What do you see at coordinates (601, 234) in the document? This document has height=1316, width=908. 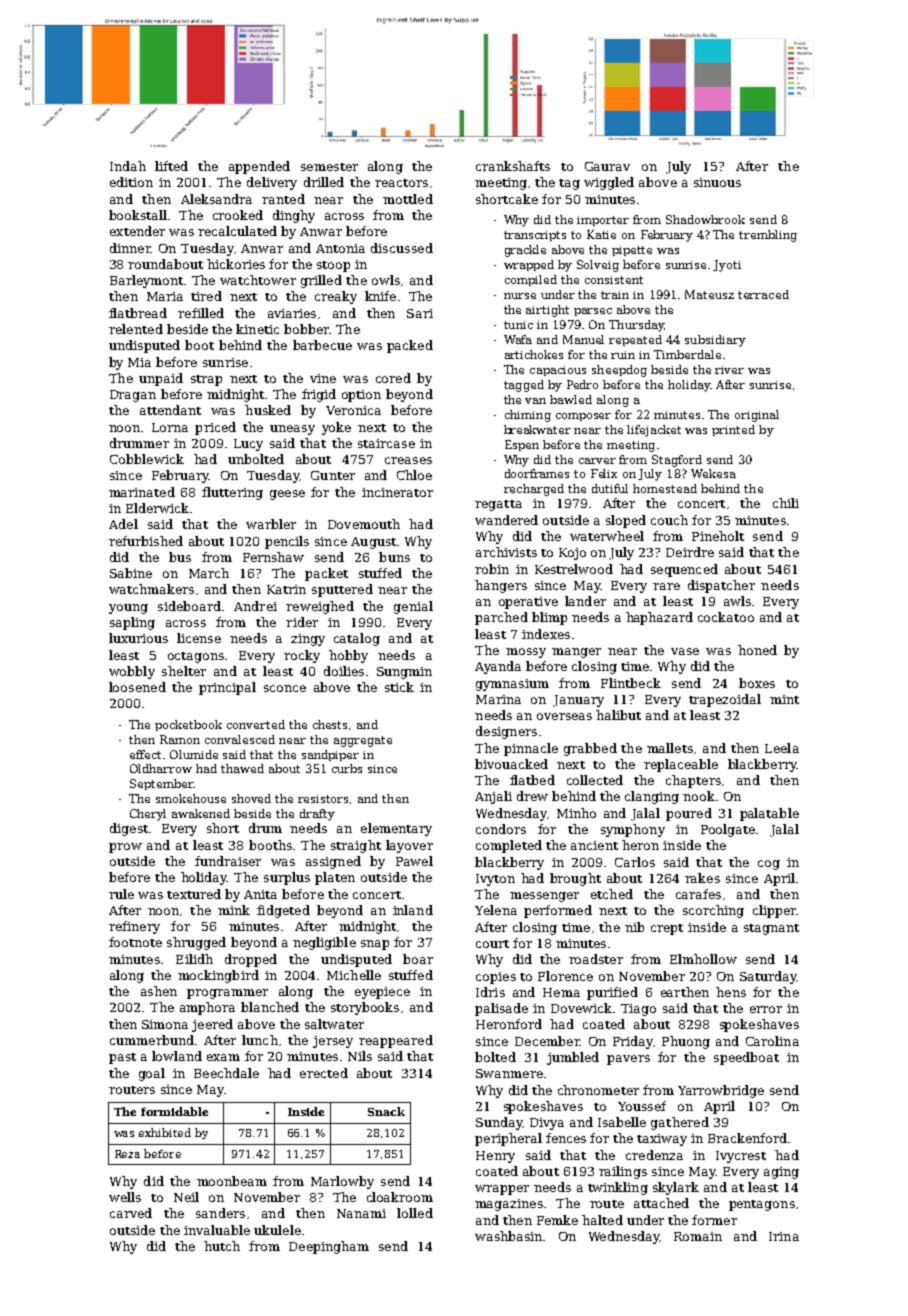 I see `Katie` at bounding box center [601, 234].
